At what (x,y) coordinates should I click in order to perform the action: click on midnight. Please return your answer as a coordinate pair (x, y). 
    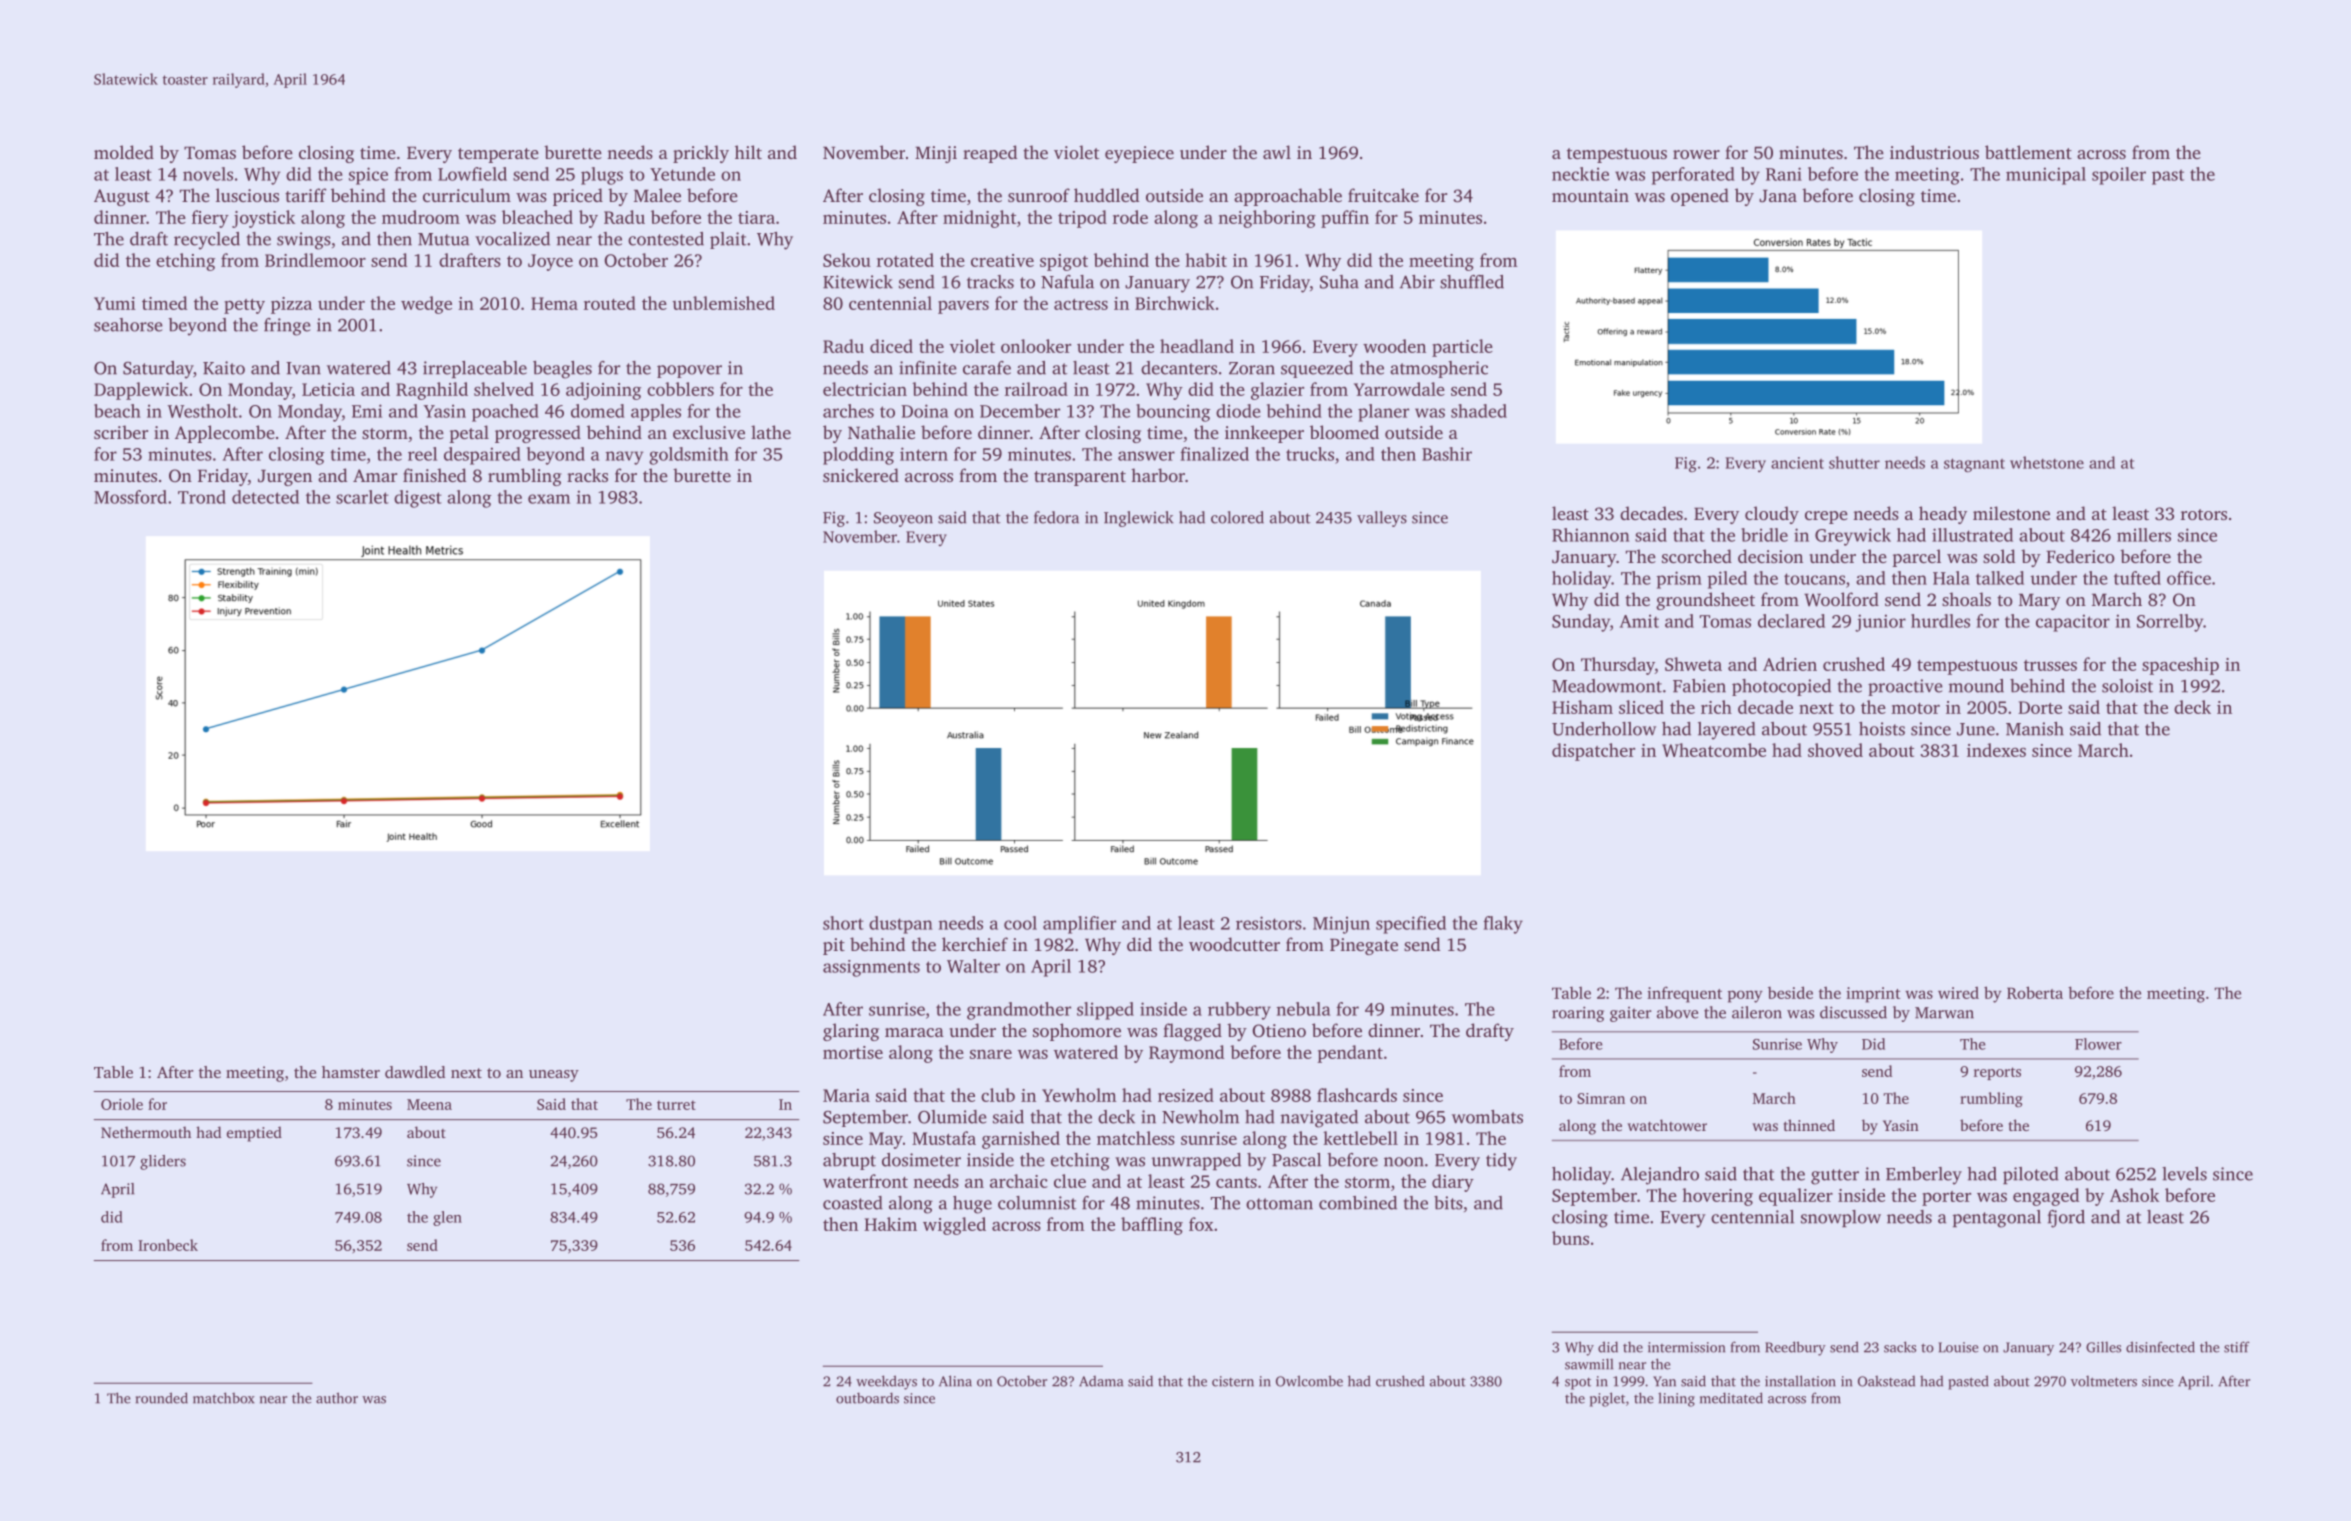
    Looking at the image, I should click on (979, 219).
